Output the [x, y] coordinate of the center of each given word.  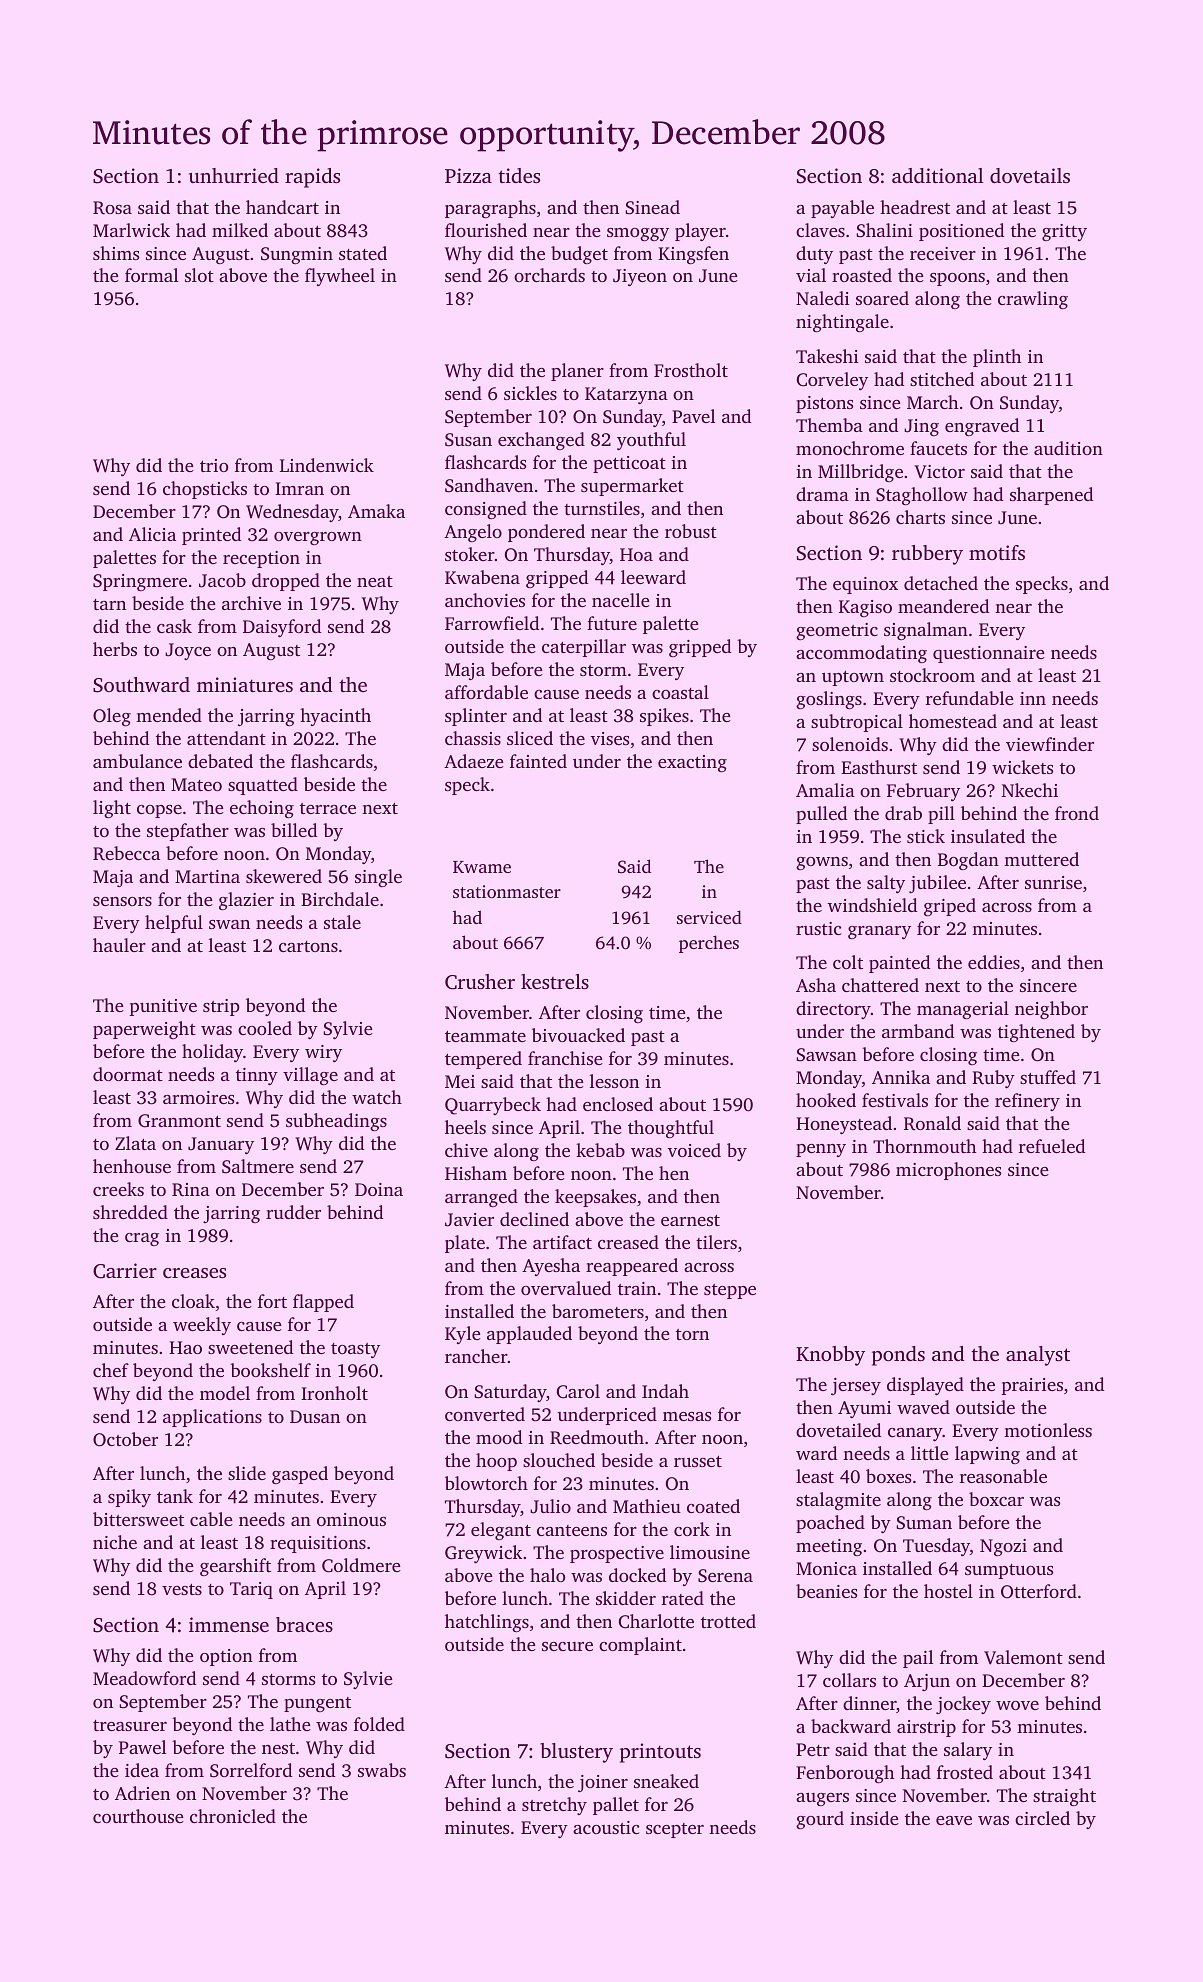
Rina [191, 1190]
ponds [898, 1356]
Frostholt [691, 370]
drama [822, 494]
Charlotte [656, 1621]
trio [214, 465]
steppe [730, 1291]
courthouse [138, 1816]
